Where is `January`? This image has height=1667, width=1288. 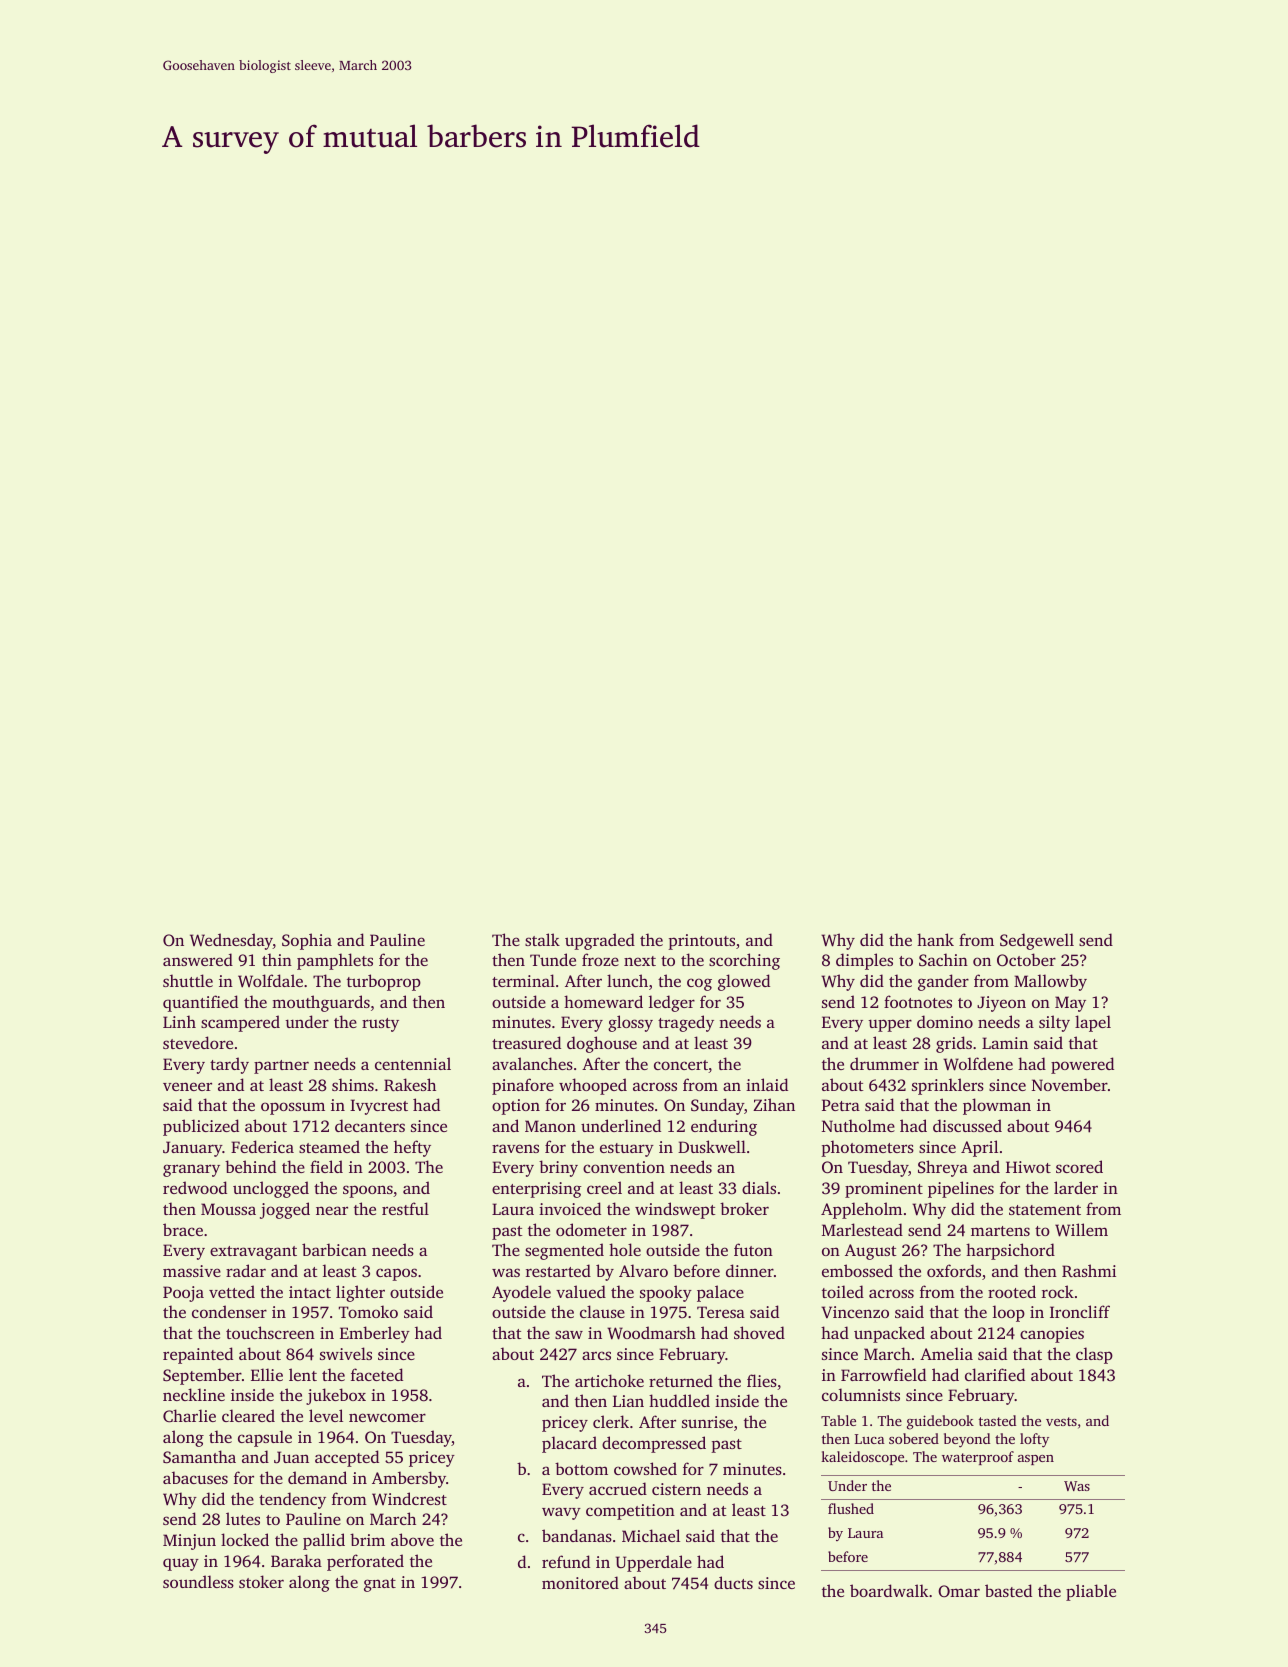 January is located at coordinates (193, 1149).
